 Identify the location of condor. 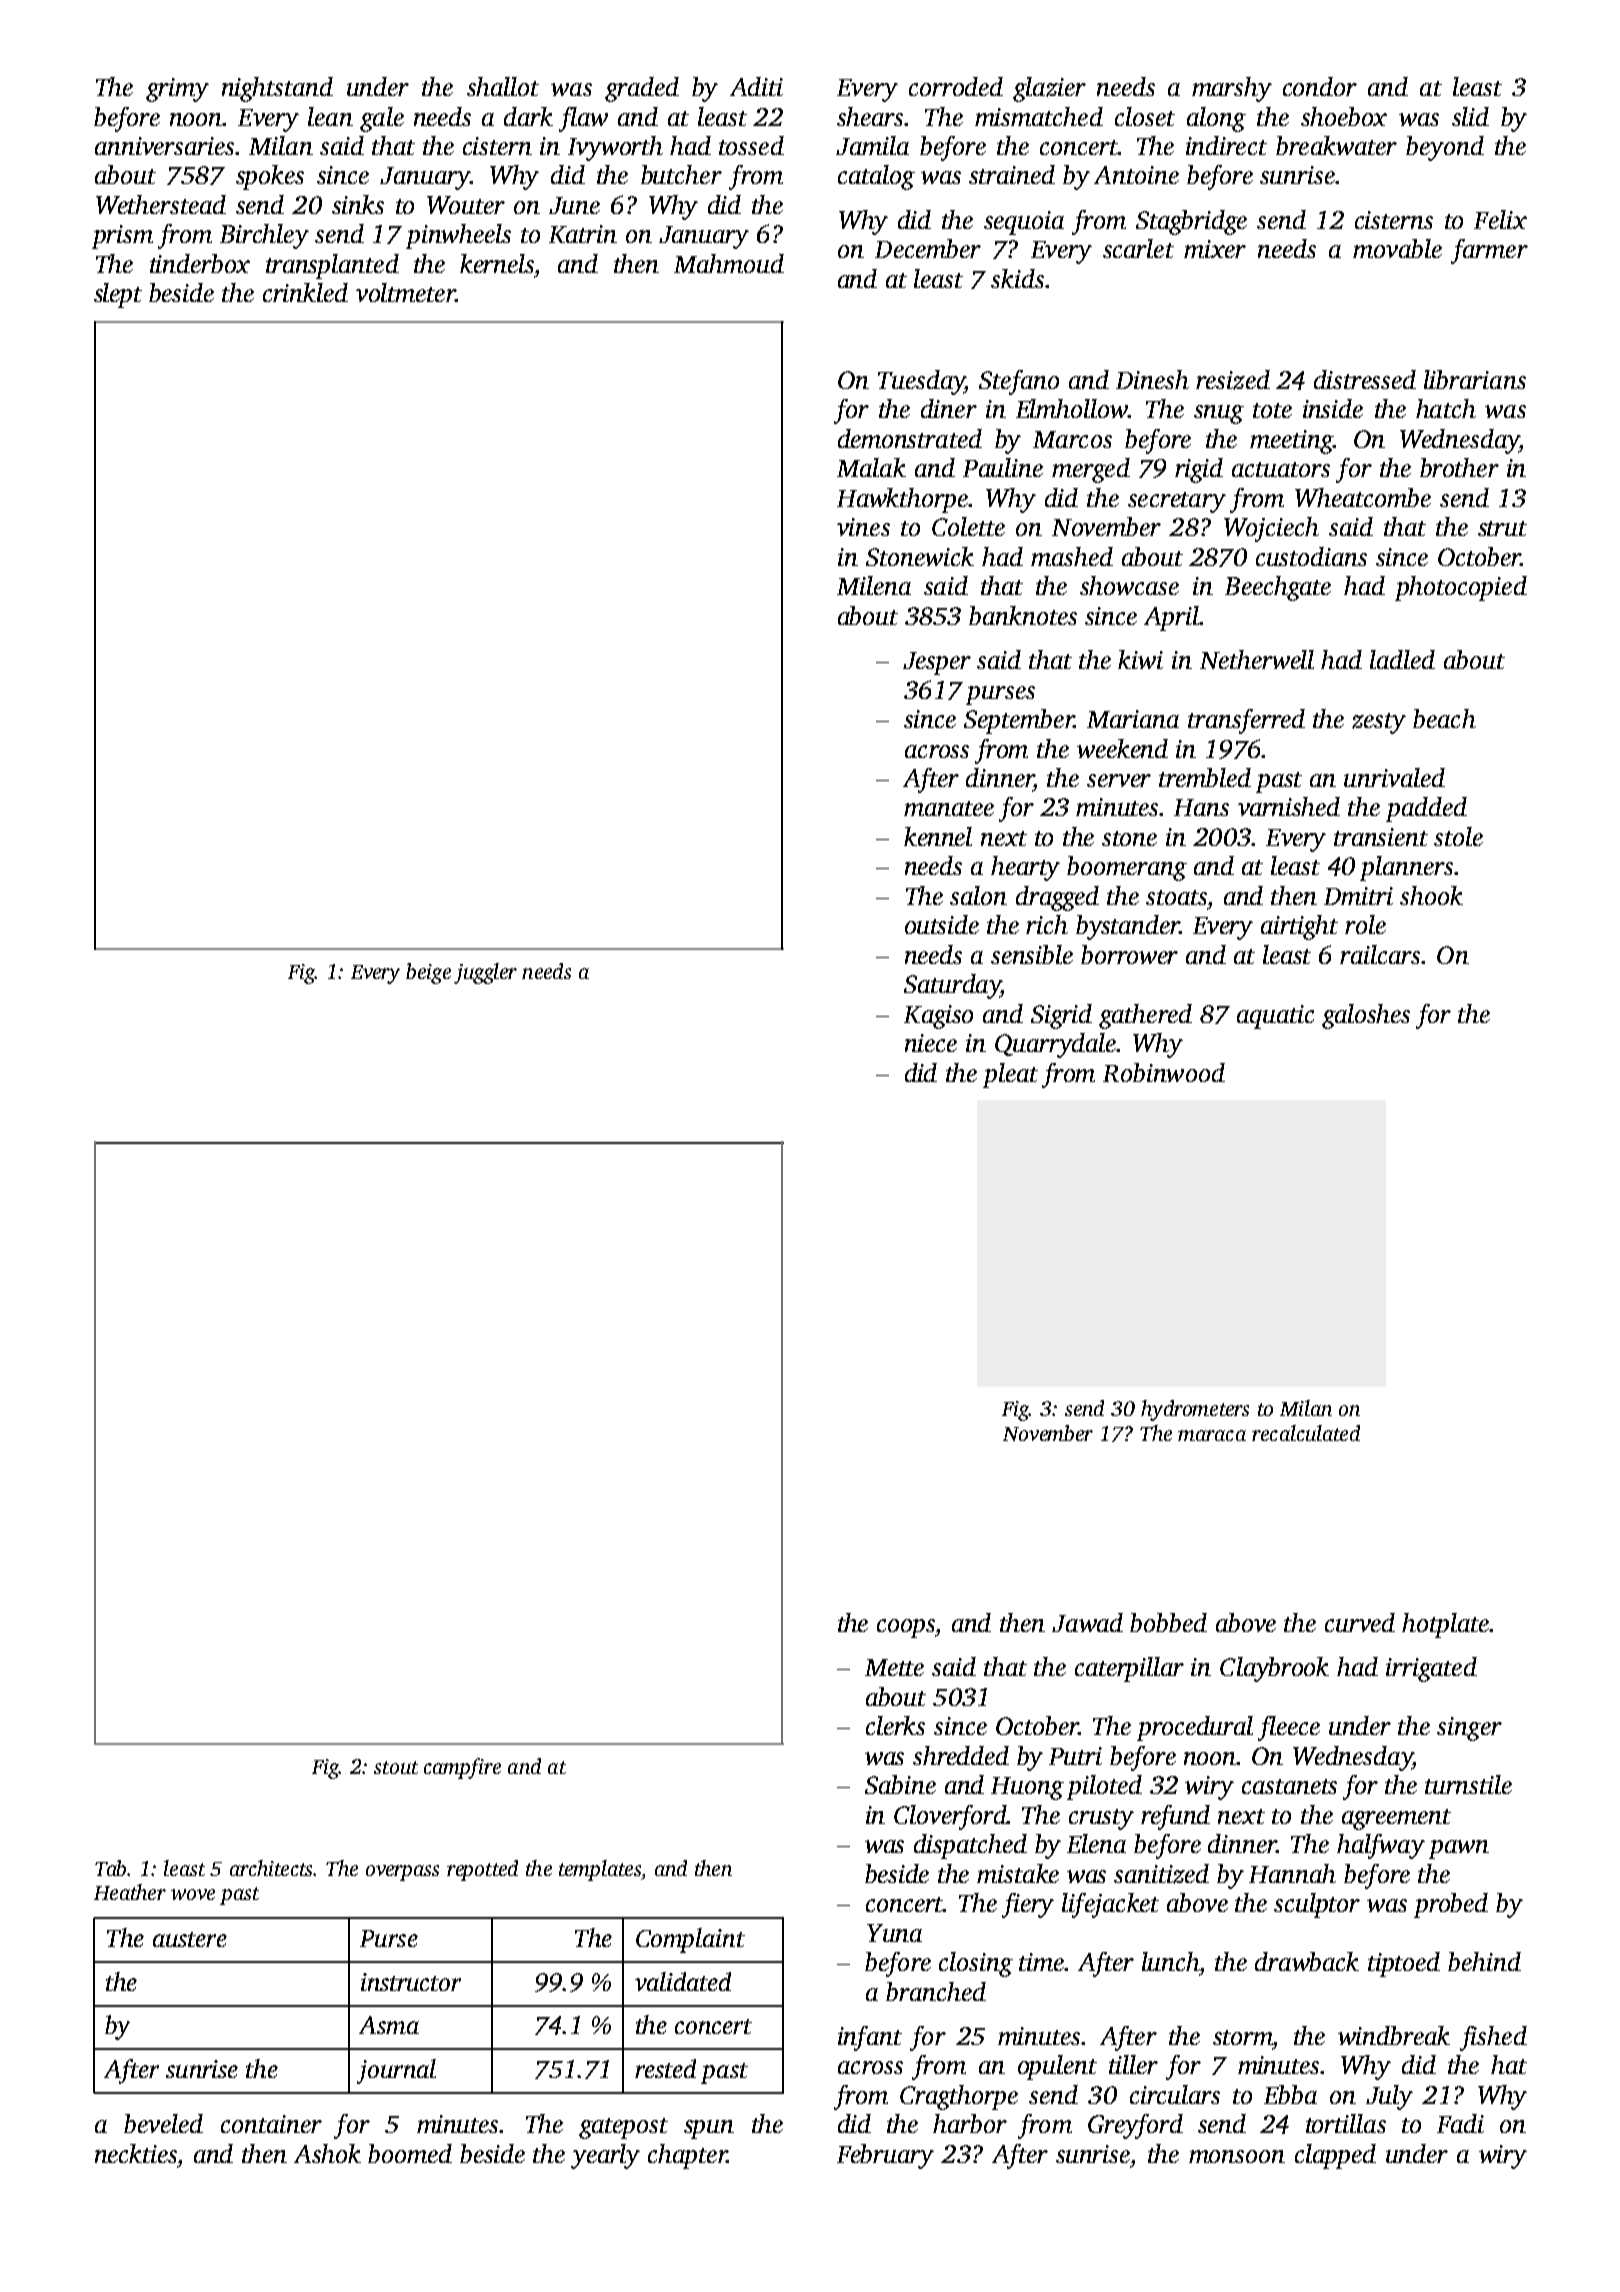
(1320, 86).
